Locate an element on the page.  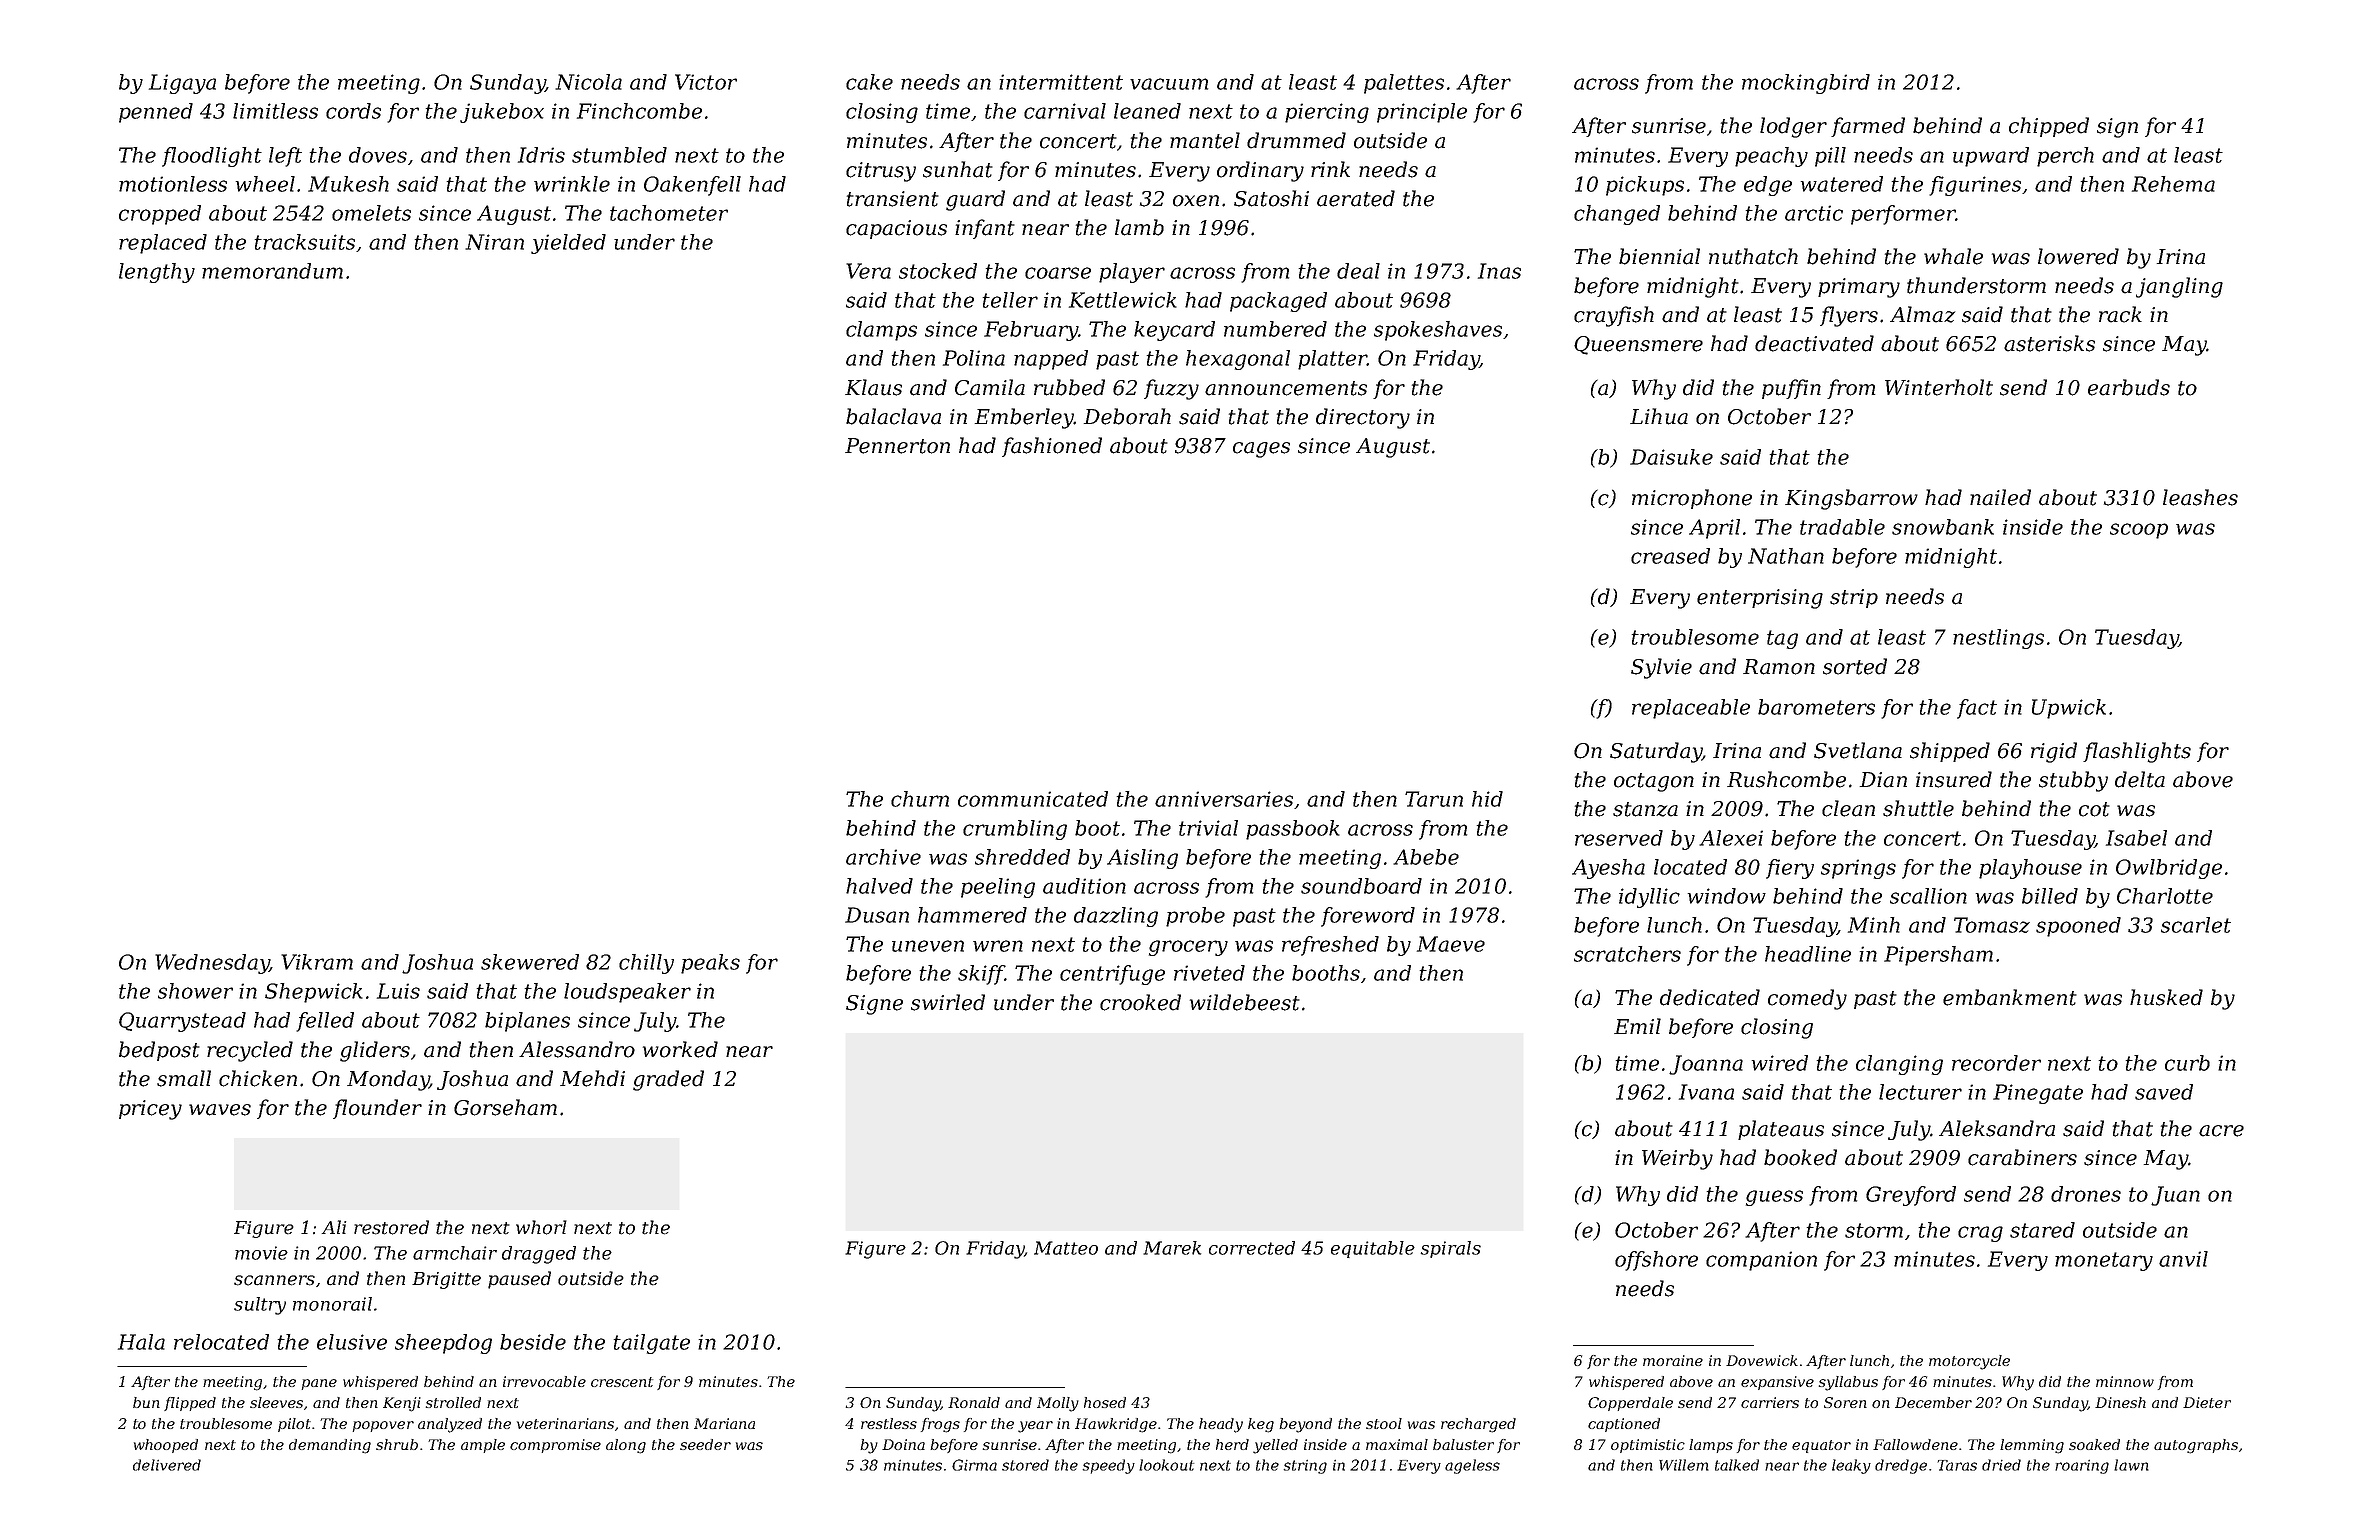
palettes is located at coordinates (1404, 84).
